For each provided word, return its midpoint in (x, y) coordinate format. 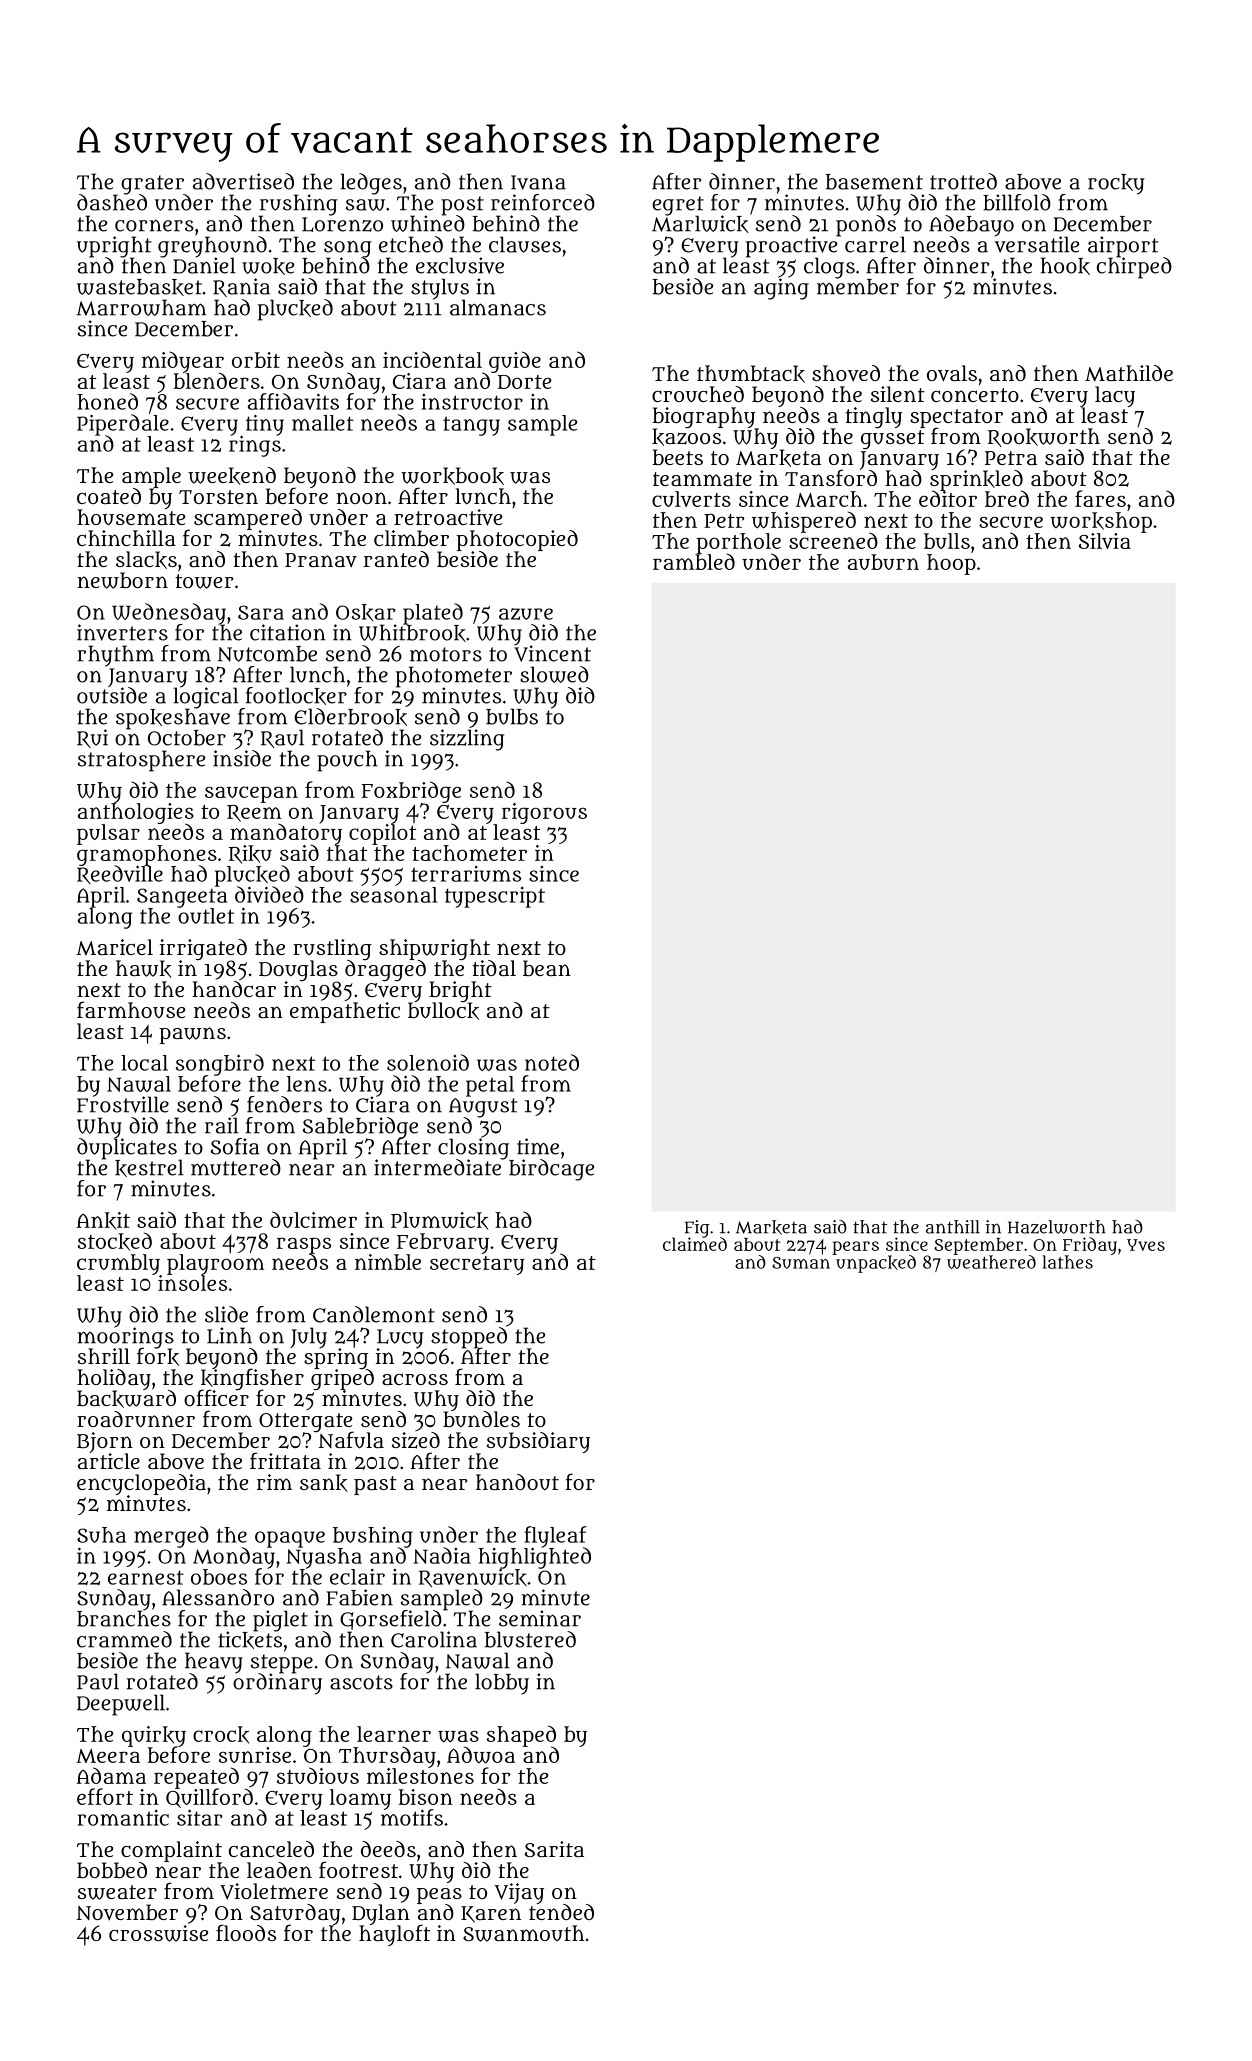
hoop (951, 564)
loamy (360, 1799)
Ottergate (306, 1422)
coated (109, 496)
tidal (494, 968)
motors (446, 654)
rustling (332, 949)
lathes (1067, 1262)
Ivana (538, 182)
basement (874, 182)
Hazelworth (1057, 1227)
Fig (697, 1228)
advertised (243, 181)
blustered (530, 1639)
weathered (991, 1262)
